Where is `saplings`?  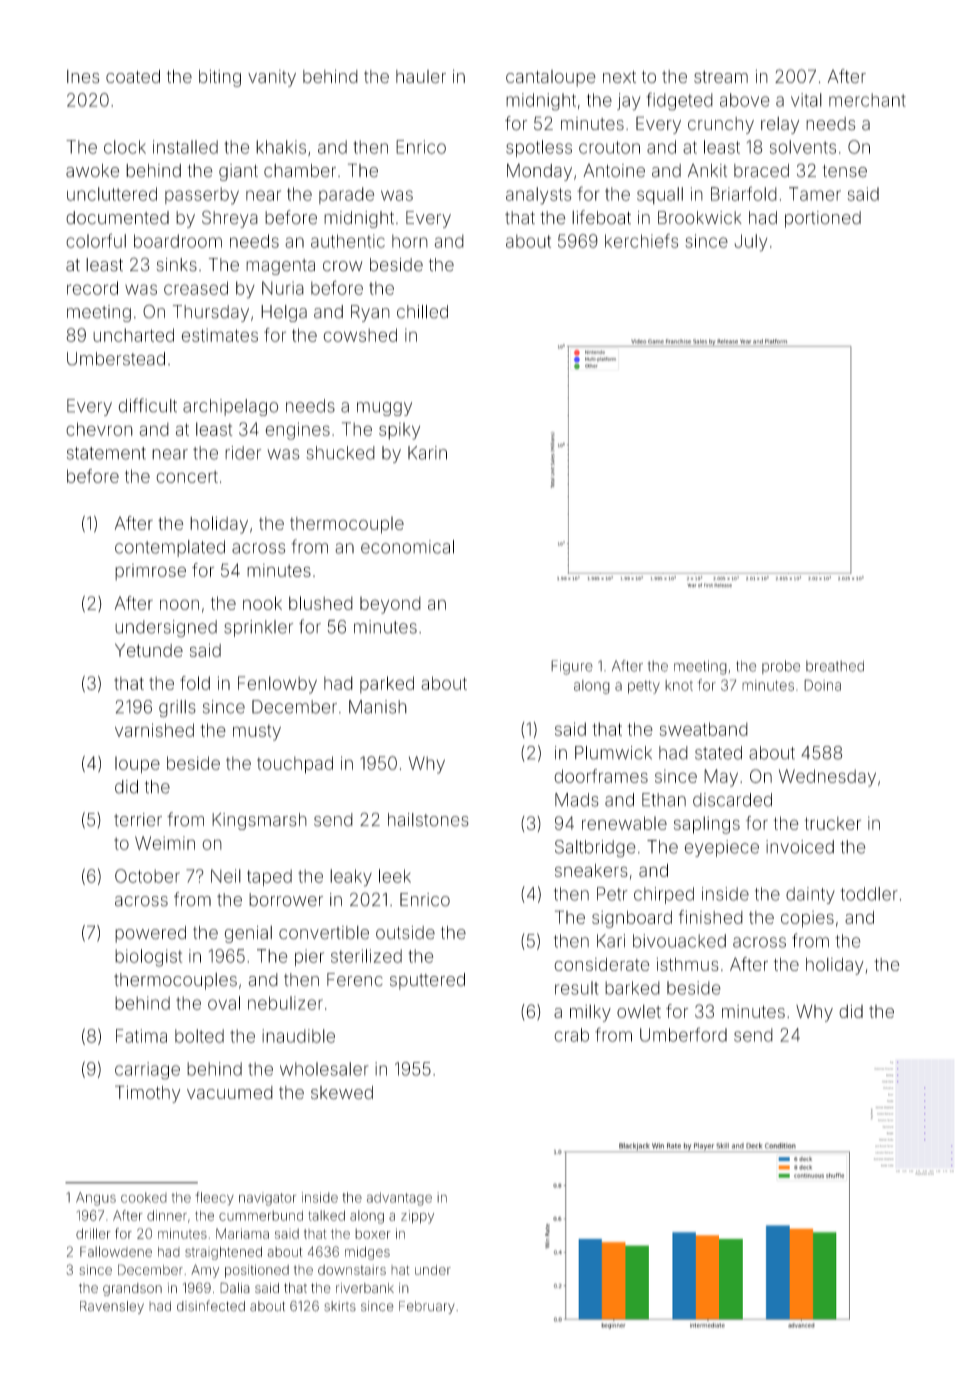 saplings is located at coordinates (707, 825).
